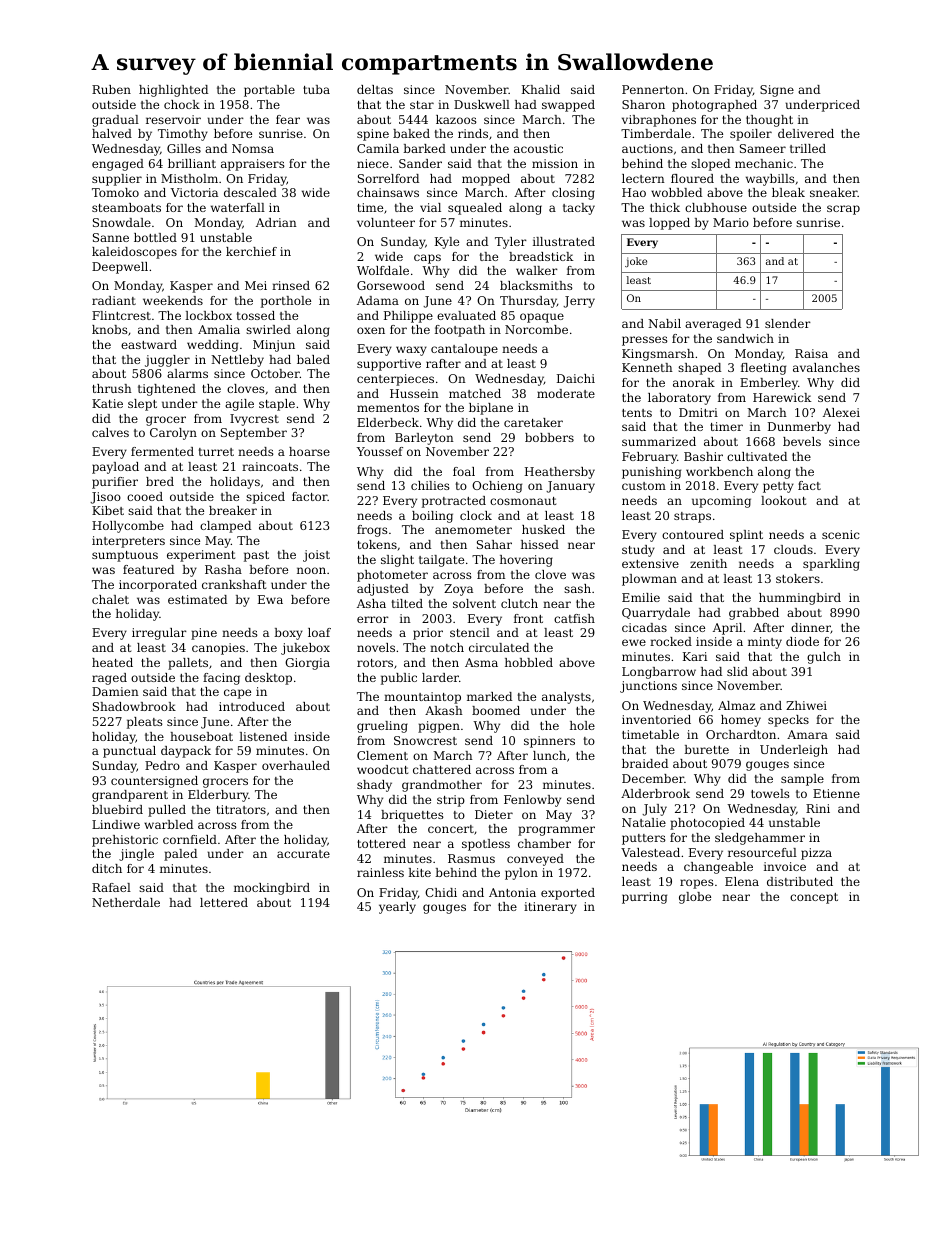  What do you see at coordinates (550, 908) in the screenshot?
I see `itinerary` at bounding box center [550, 908].
